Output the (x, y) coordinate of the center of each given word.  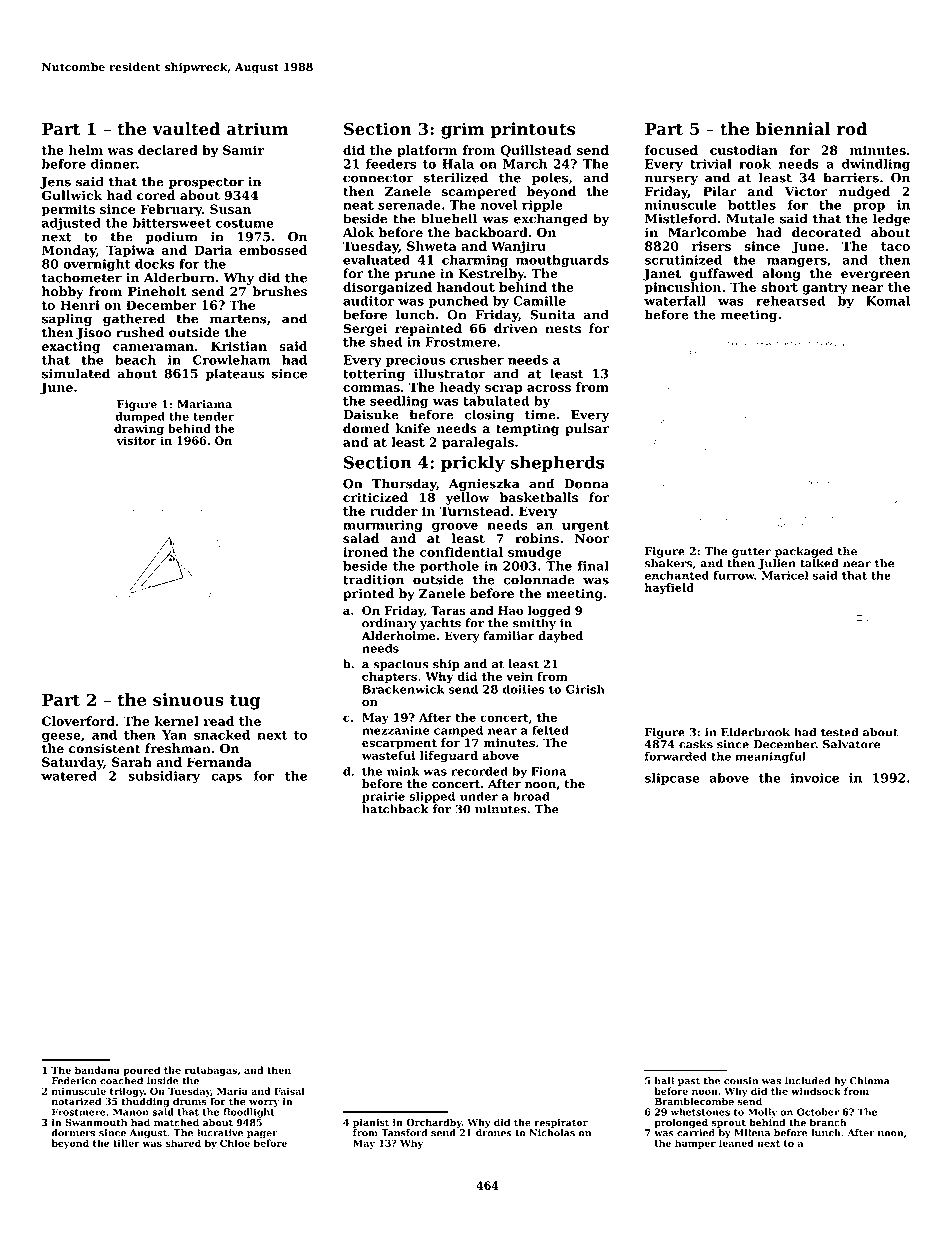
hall (664, 1081)
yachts (440, 624)
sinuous (188, 699)
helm (86, 150)
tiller (126, 1143)
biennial (793, 128)
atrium (257, 128)
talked (819, 563)
